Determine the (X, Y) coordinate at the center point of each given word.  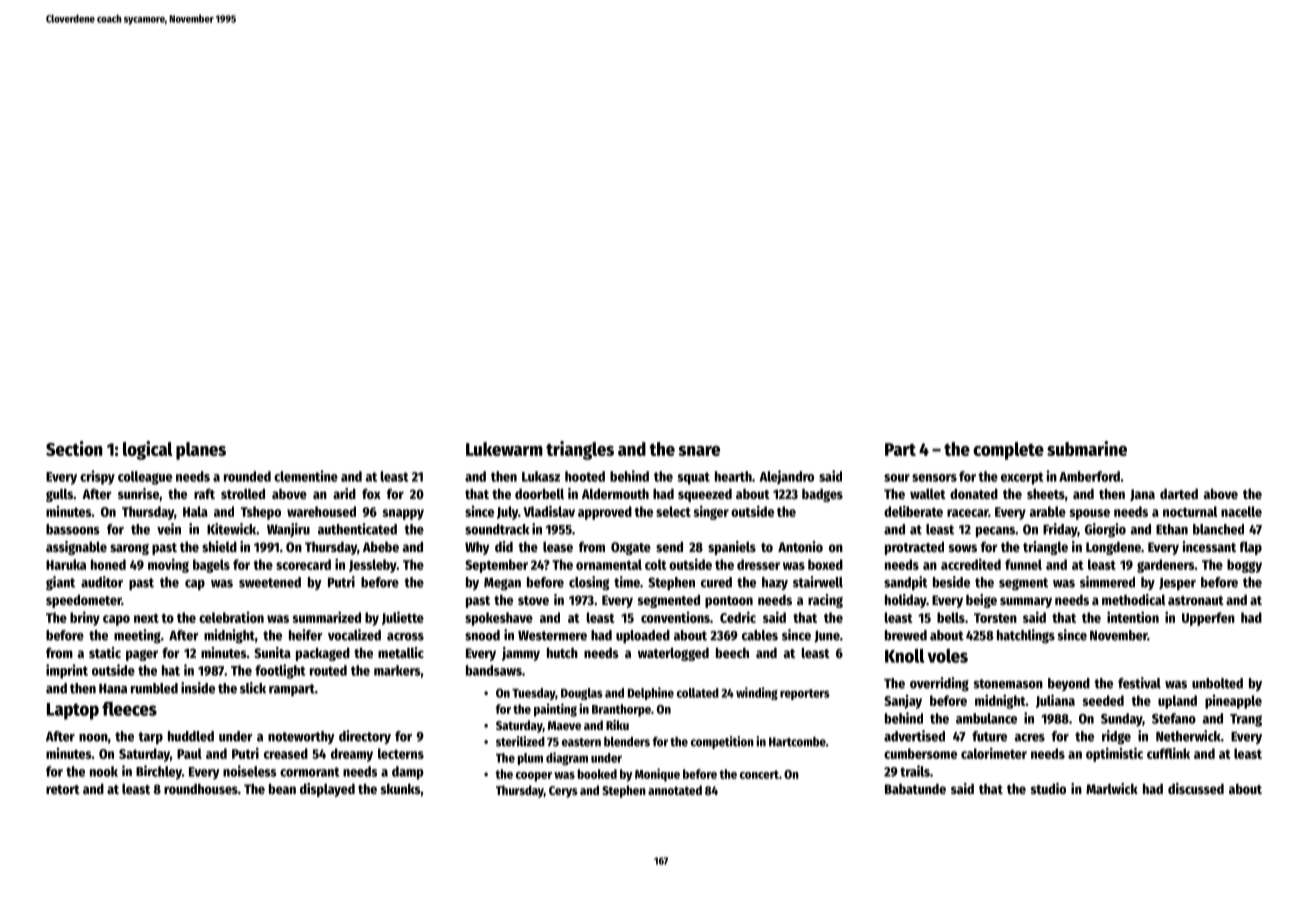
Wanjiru (288, 530)
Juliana (1055, 701)
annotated (675, 790)
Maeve (564, 725)
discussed (1196, 788)
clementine (306, 476)
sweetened (270, 582)
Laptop (73, 711)
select (673, 511)
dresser (758, 564)
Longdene (1113, 548)
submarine (1087, 448)
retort (63, 789)
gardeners (1166, 566)
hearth (733, 476)
